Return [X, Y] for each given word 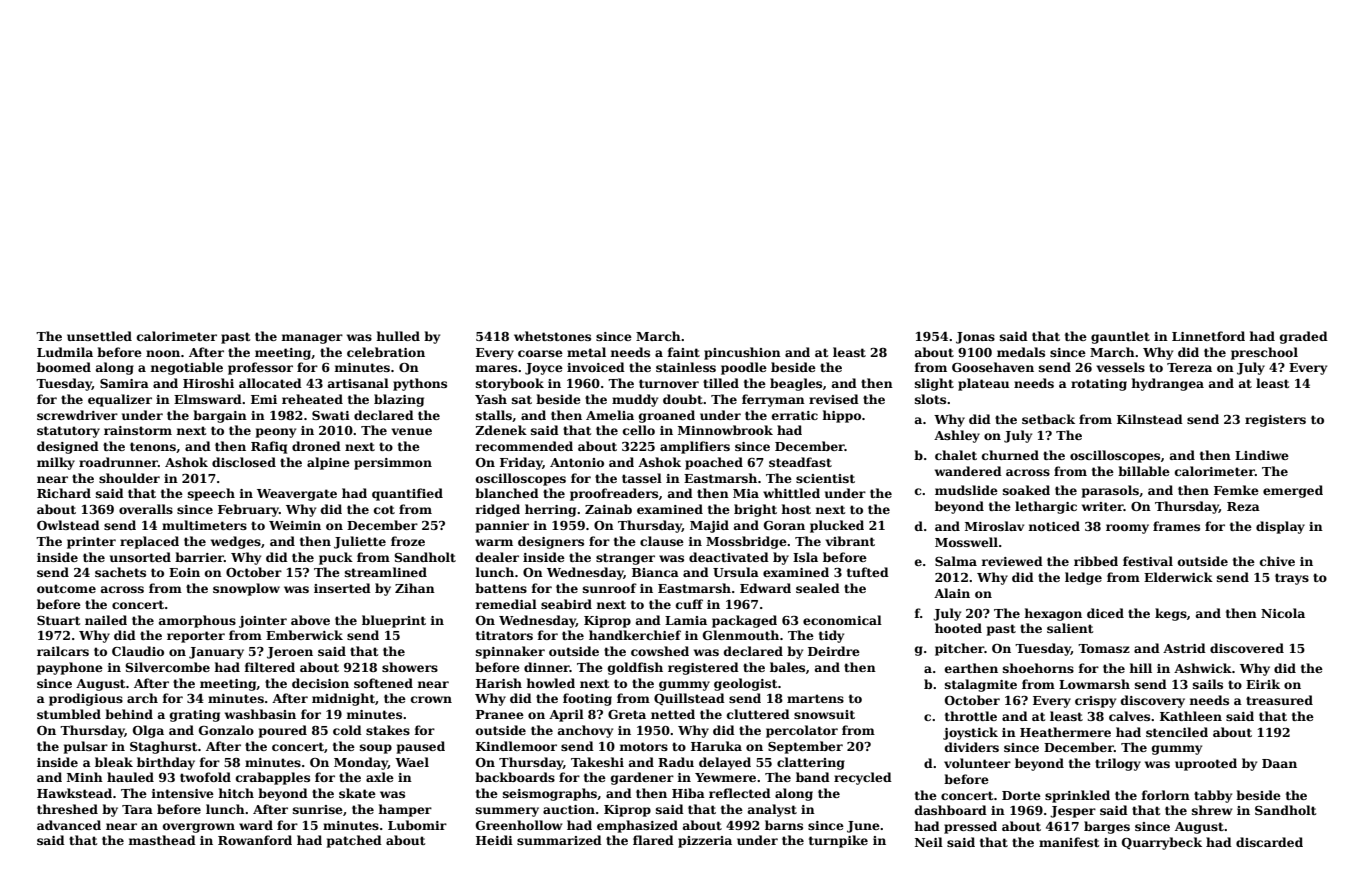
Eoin [184, 572]
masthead [162, 840]
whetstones [552, 336]
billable [1144, 471]
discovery [1153, 701]
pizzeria [705, 842]
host [796, 509]
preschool [1264, 353]
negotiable [187, 368]
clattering [811, 763]
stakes [388, 730]
